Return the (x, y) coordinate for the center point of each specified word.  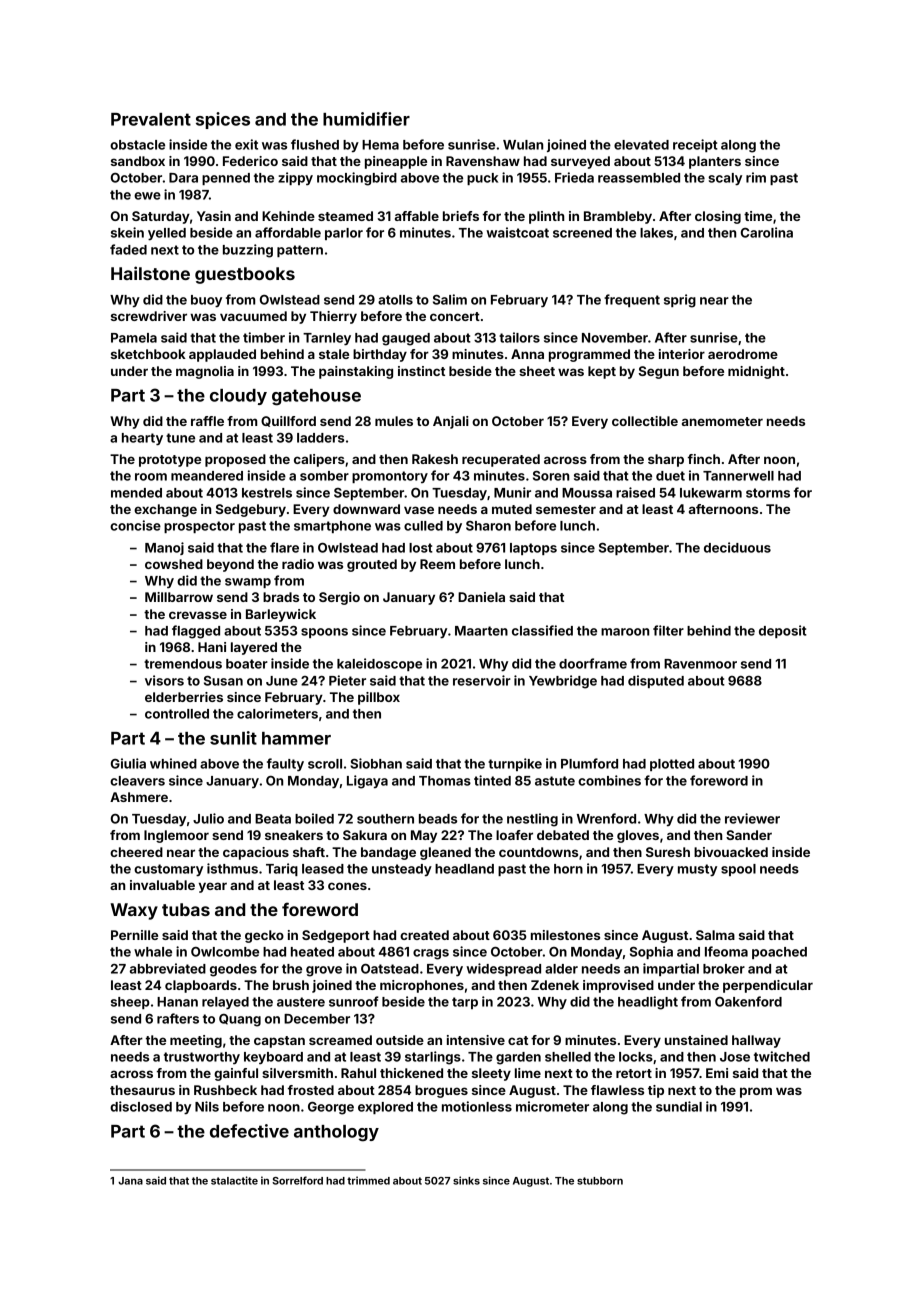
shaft (309, 852)
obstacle (137, 145)
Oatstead (390, 969)
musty (697, 870)
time (758, 216)
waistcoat (517, 232)
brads (281, 597)
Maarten (481, 631)
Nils (207, 1106)
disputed (656, 681)
